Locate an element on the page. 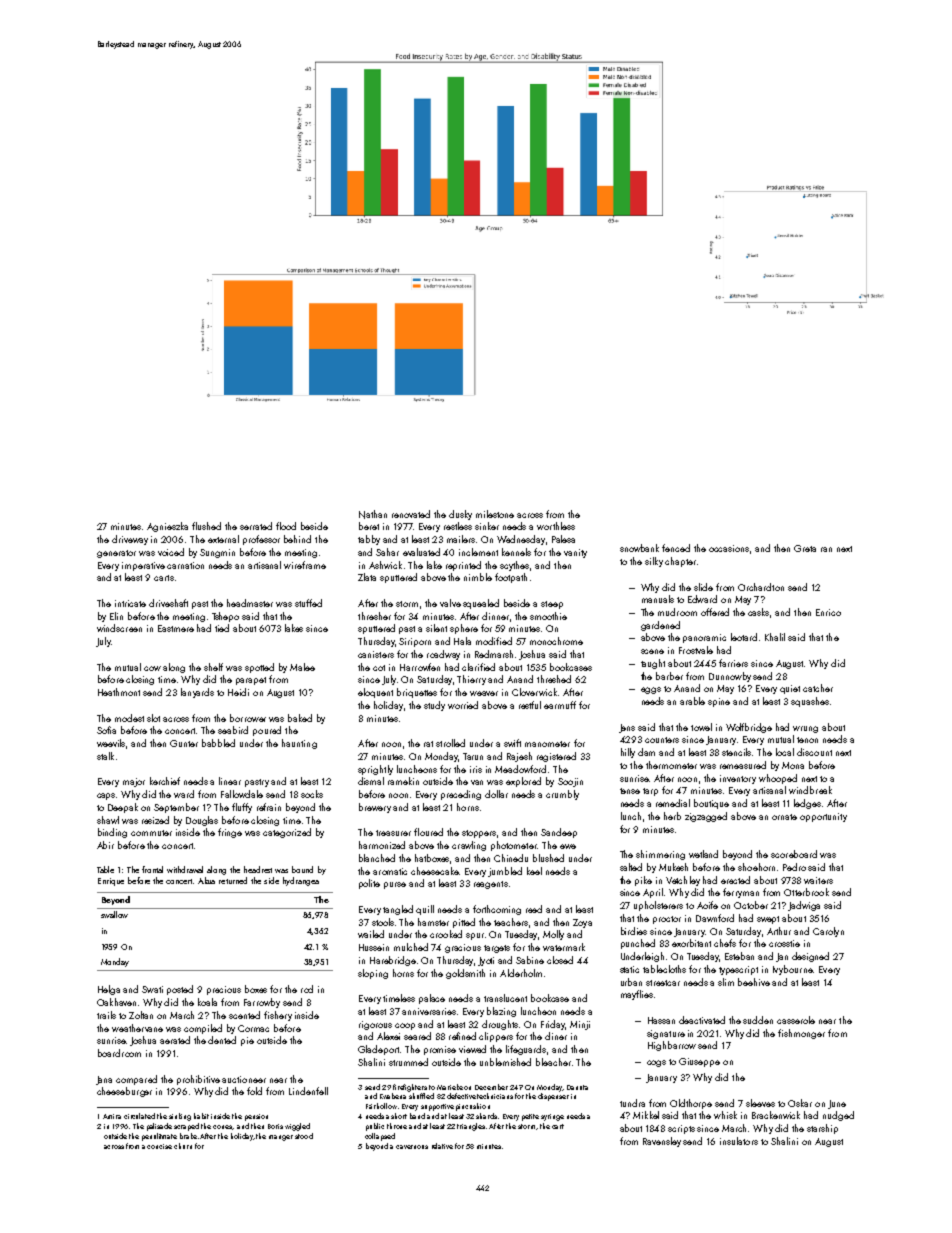 Image resolution: width=952 pixels, height=1233 pixels. waiters is located at coordinates (818, 880).
